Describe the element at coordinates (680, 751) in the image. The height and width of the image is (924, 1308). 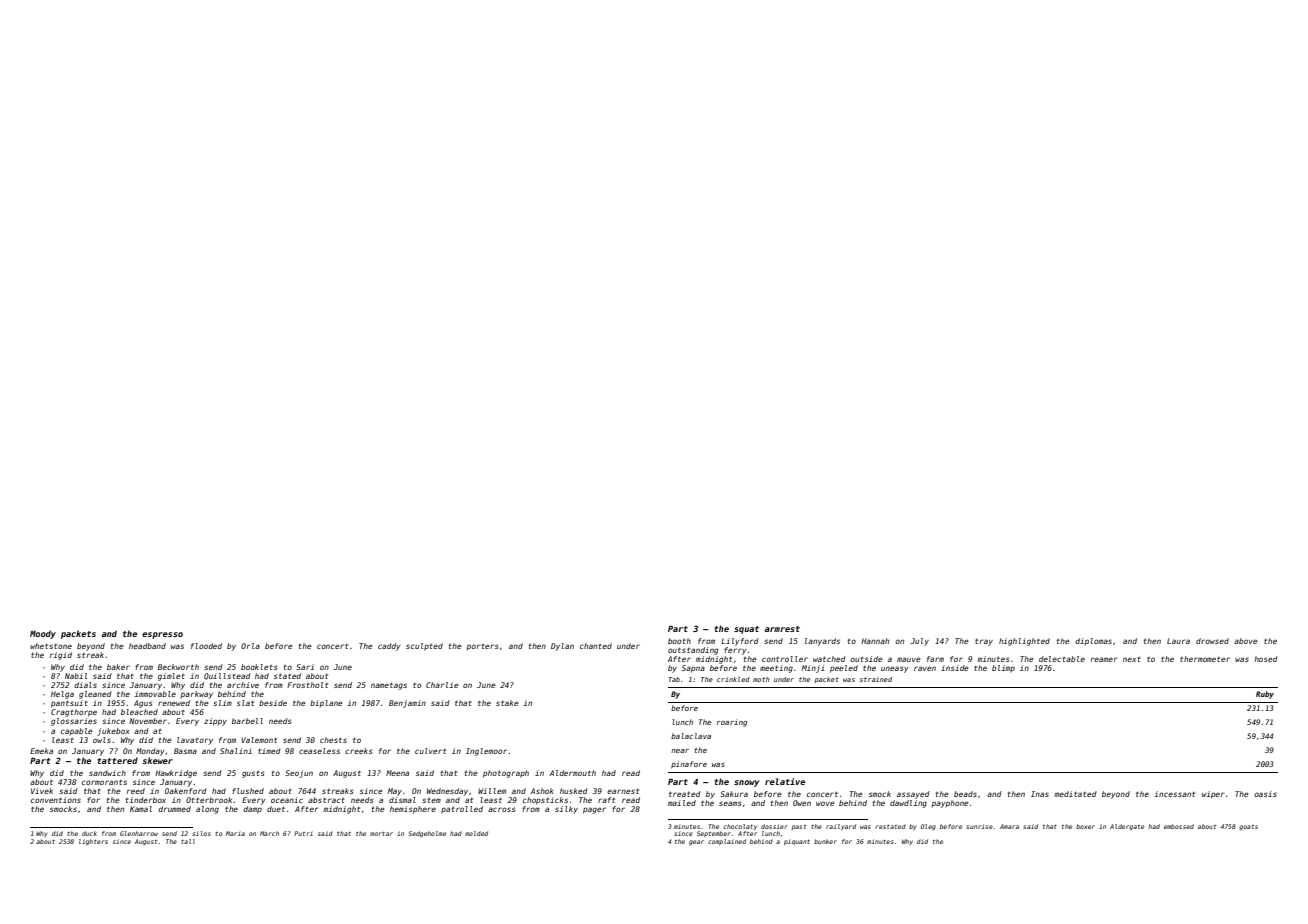
I see `near` at that location.
